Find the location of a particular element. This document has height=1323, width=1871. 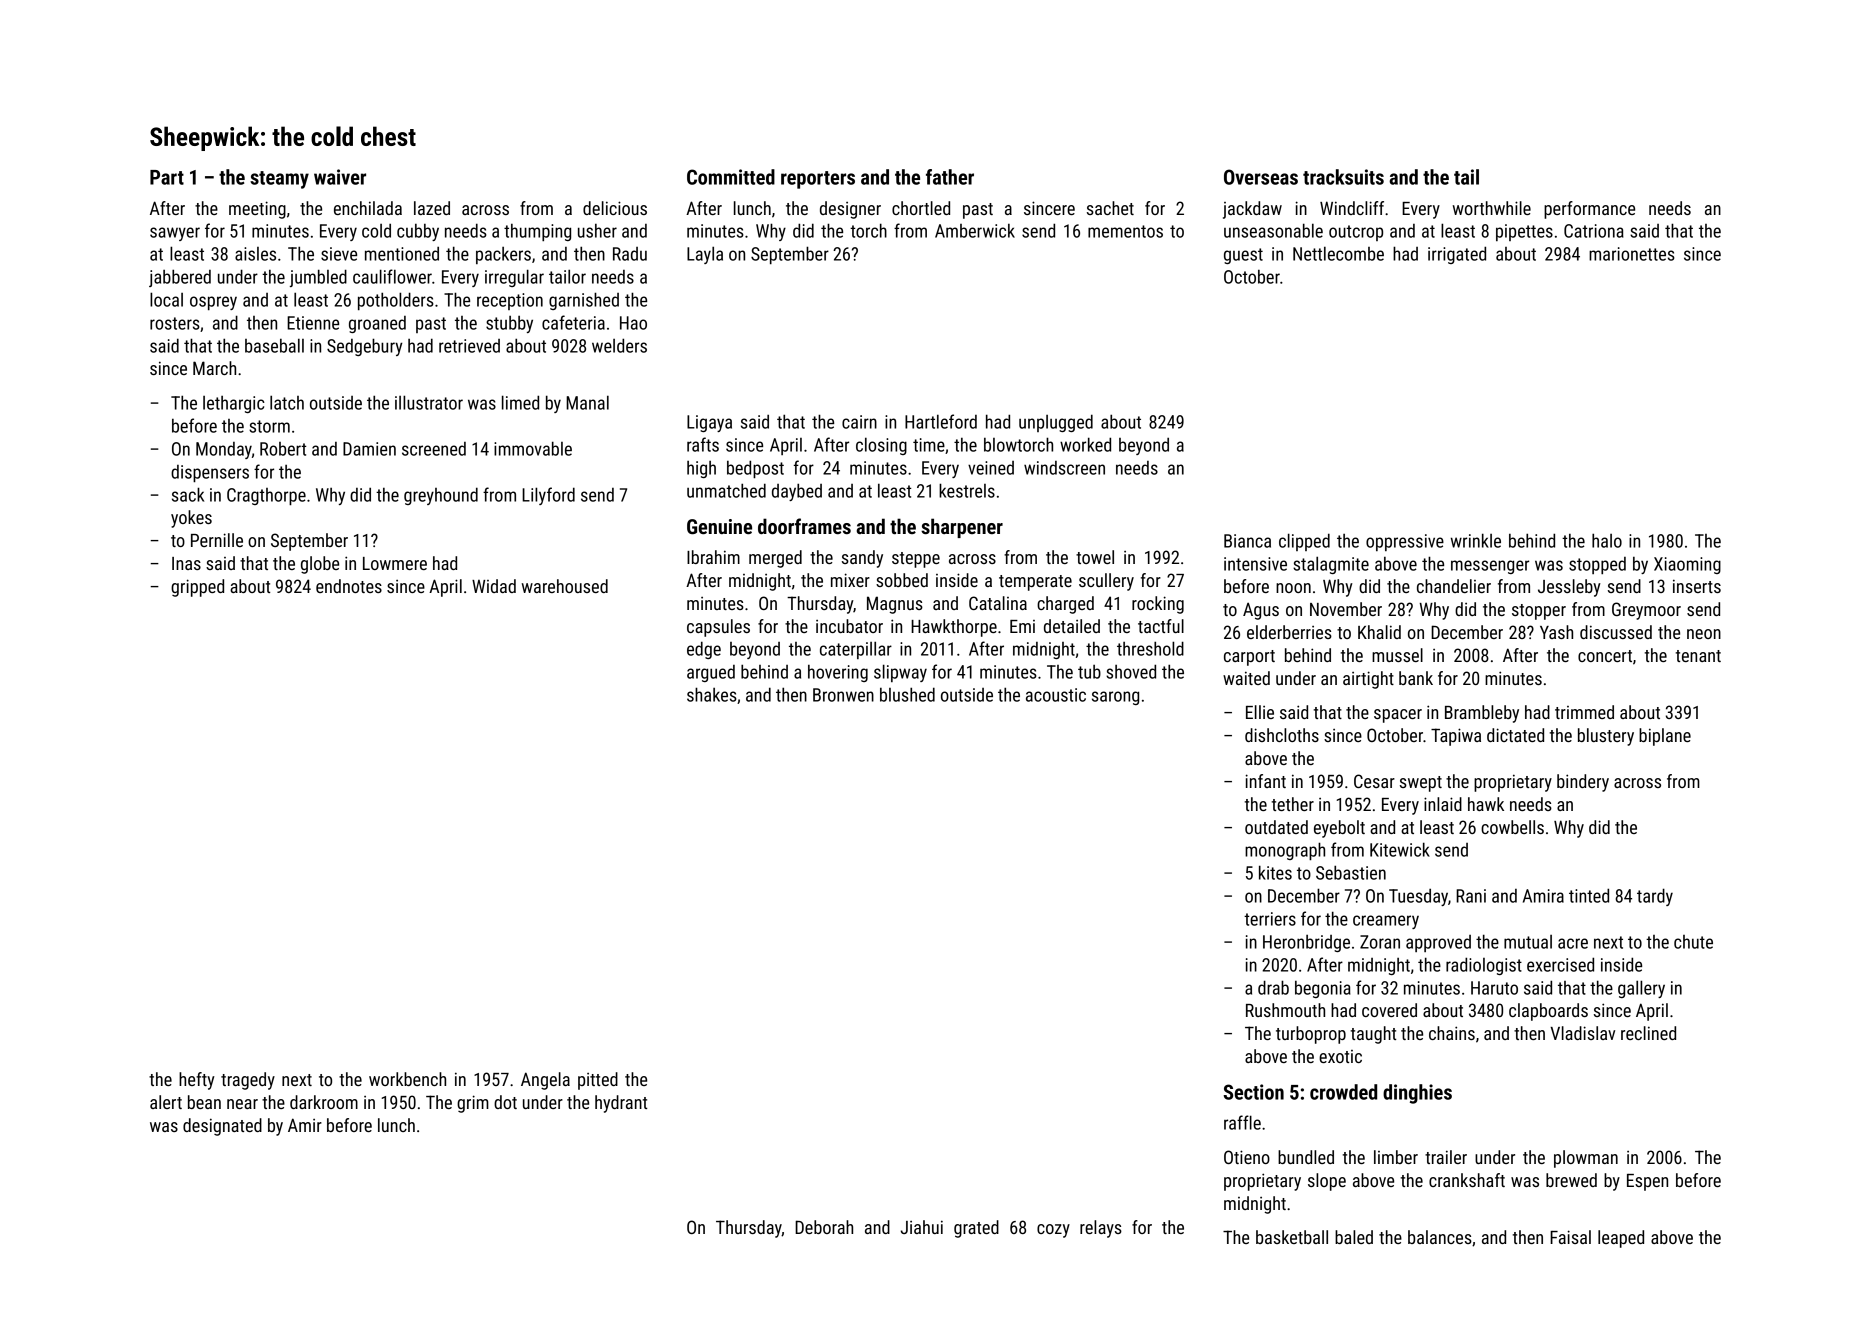

guest is located at coordinates (1243, 256).
